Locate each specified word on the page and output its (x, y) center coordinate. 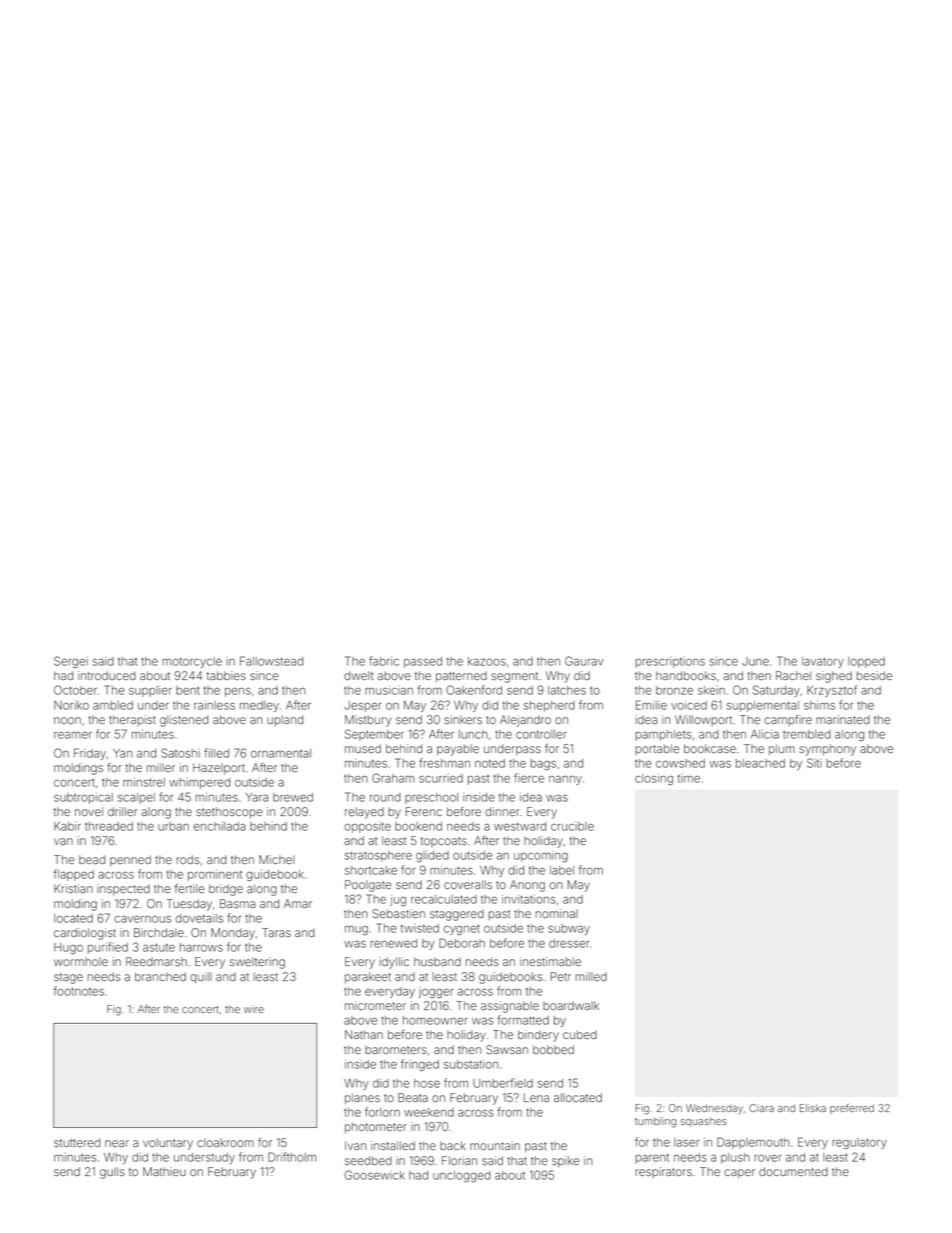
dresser (569, 943)
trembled (807, 734)
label (562, 870)
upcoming (541, 856)
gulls (112, 1173)
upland (285, 720)
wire (254, 1009)
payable (458, 750)
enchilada (219, 826)
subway (569, 929)
